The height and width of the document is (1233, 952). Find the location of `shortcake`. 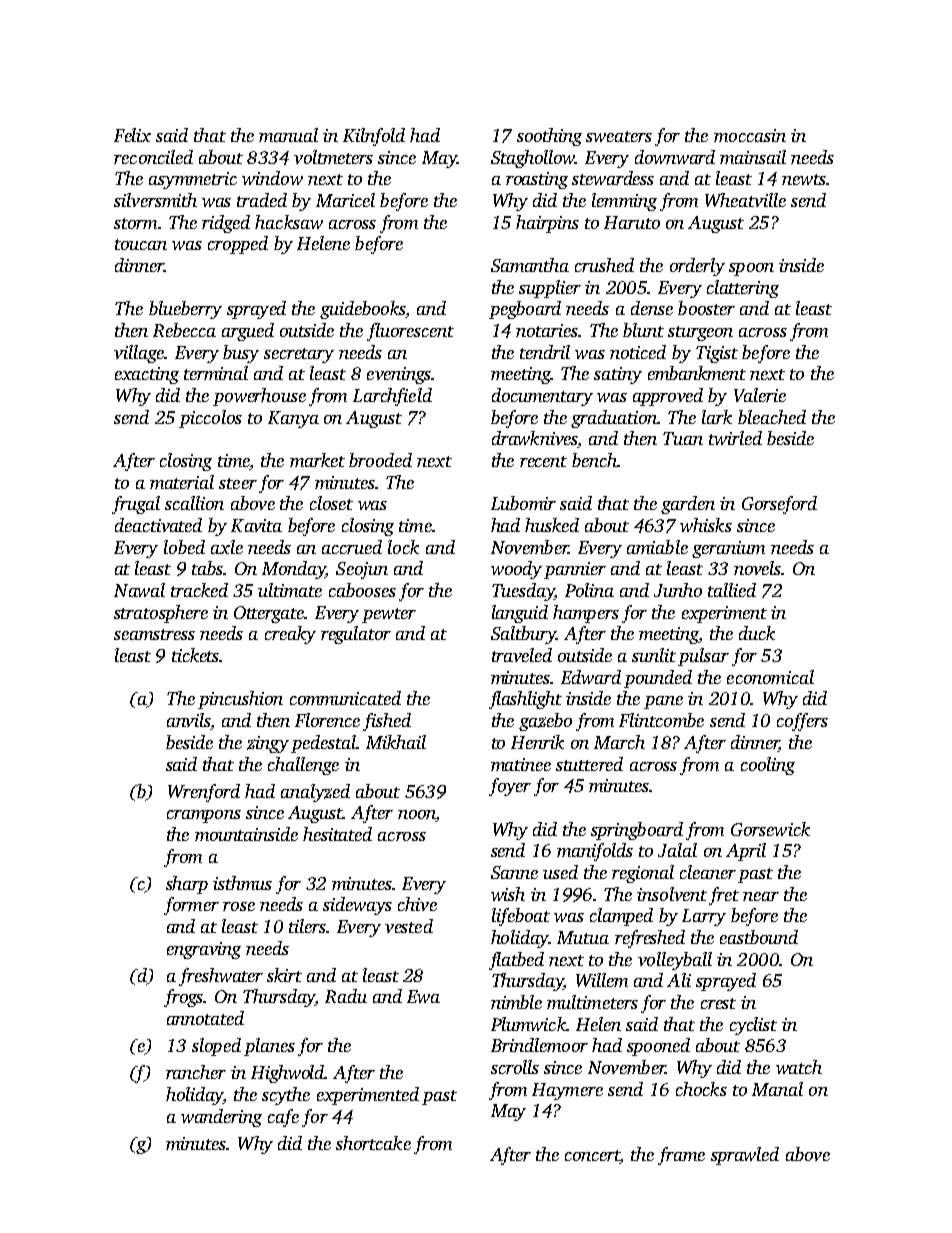

shortcake is located at coordinates (373, 1143).
